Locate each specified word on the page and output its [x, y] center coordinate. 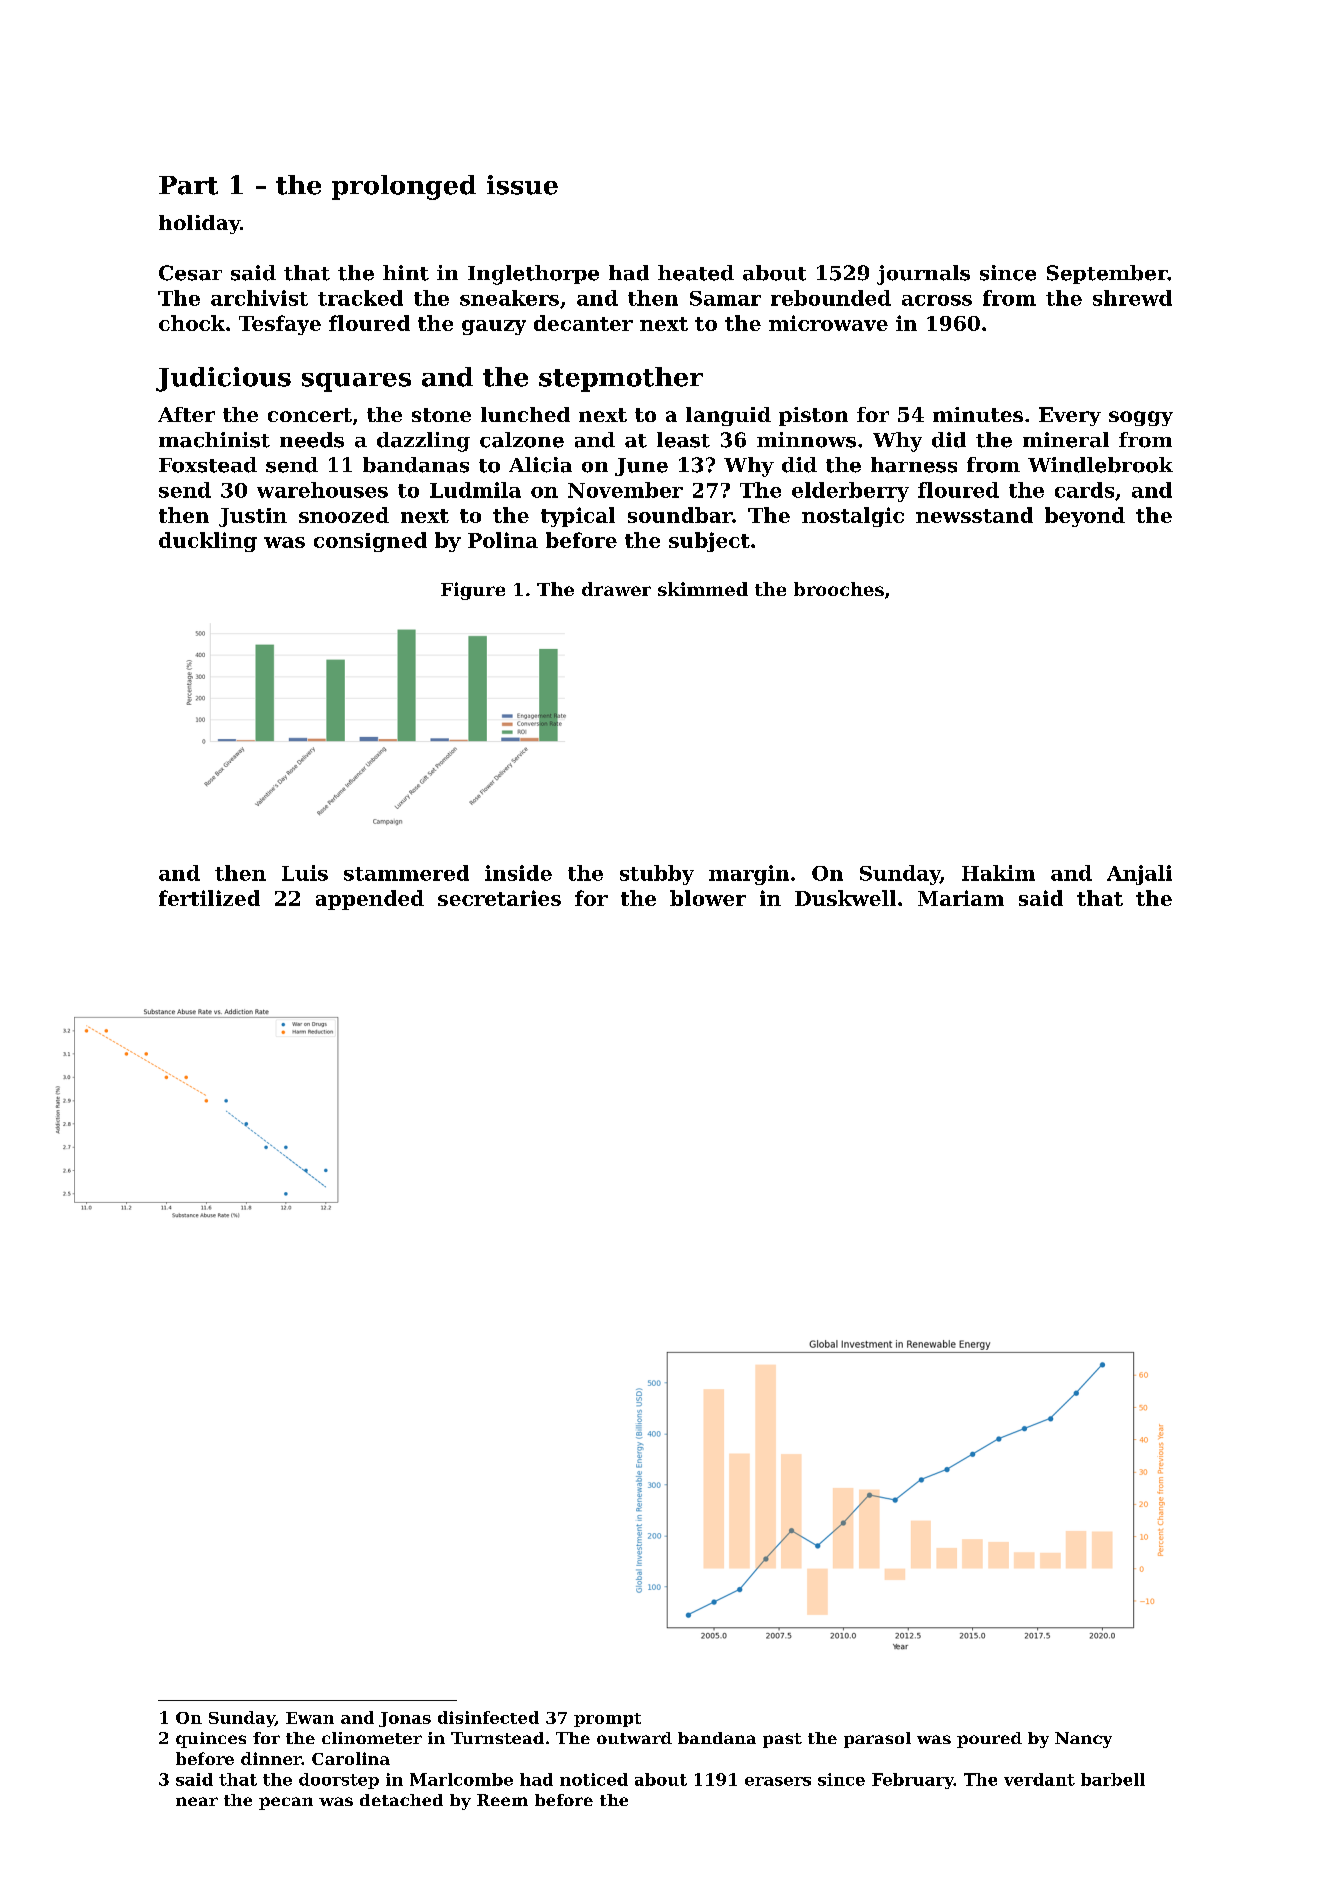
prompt [607, 1720]
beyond [1085, 517]
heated [696, 273]
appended [370, 900]
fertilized [209, 898]
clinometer [372, 1738]
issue [522, 185]
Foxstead [208, 465]
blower [708, 898]
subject [709, 542]
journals [923, 275]
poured [989, 1740]
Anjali [1139, 875]
